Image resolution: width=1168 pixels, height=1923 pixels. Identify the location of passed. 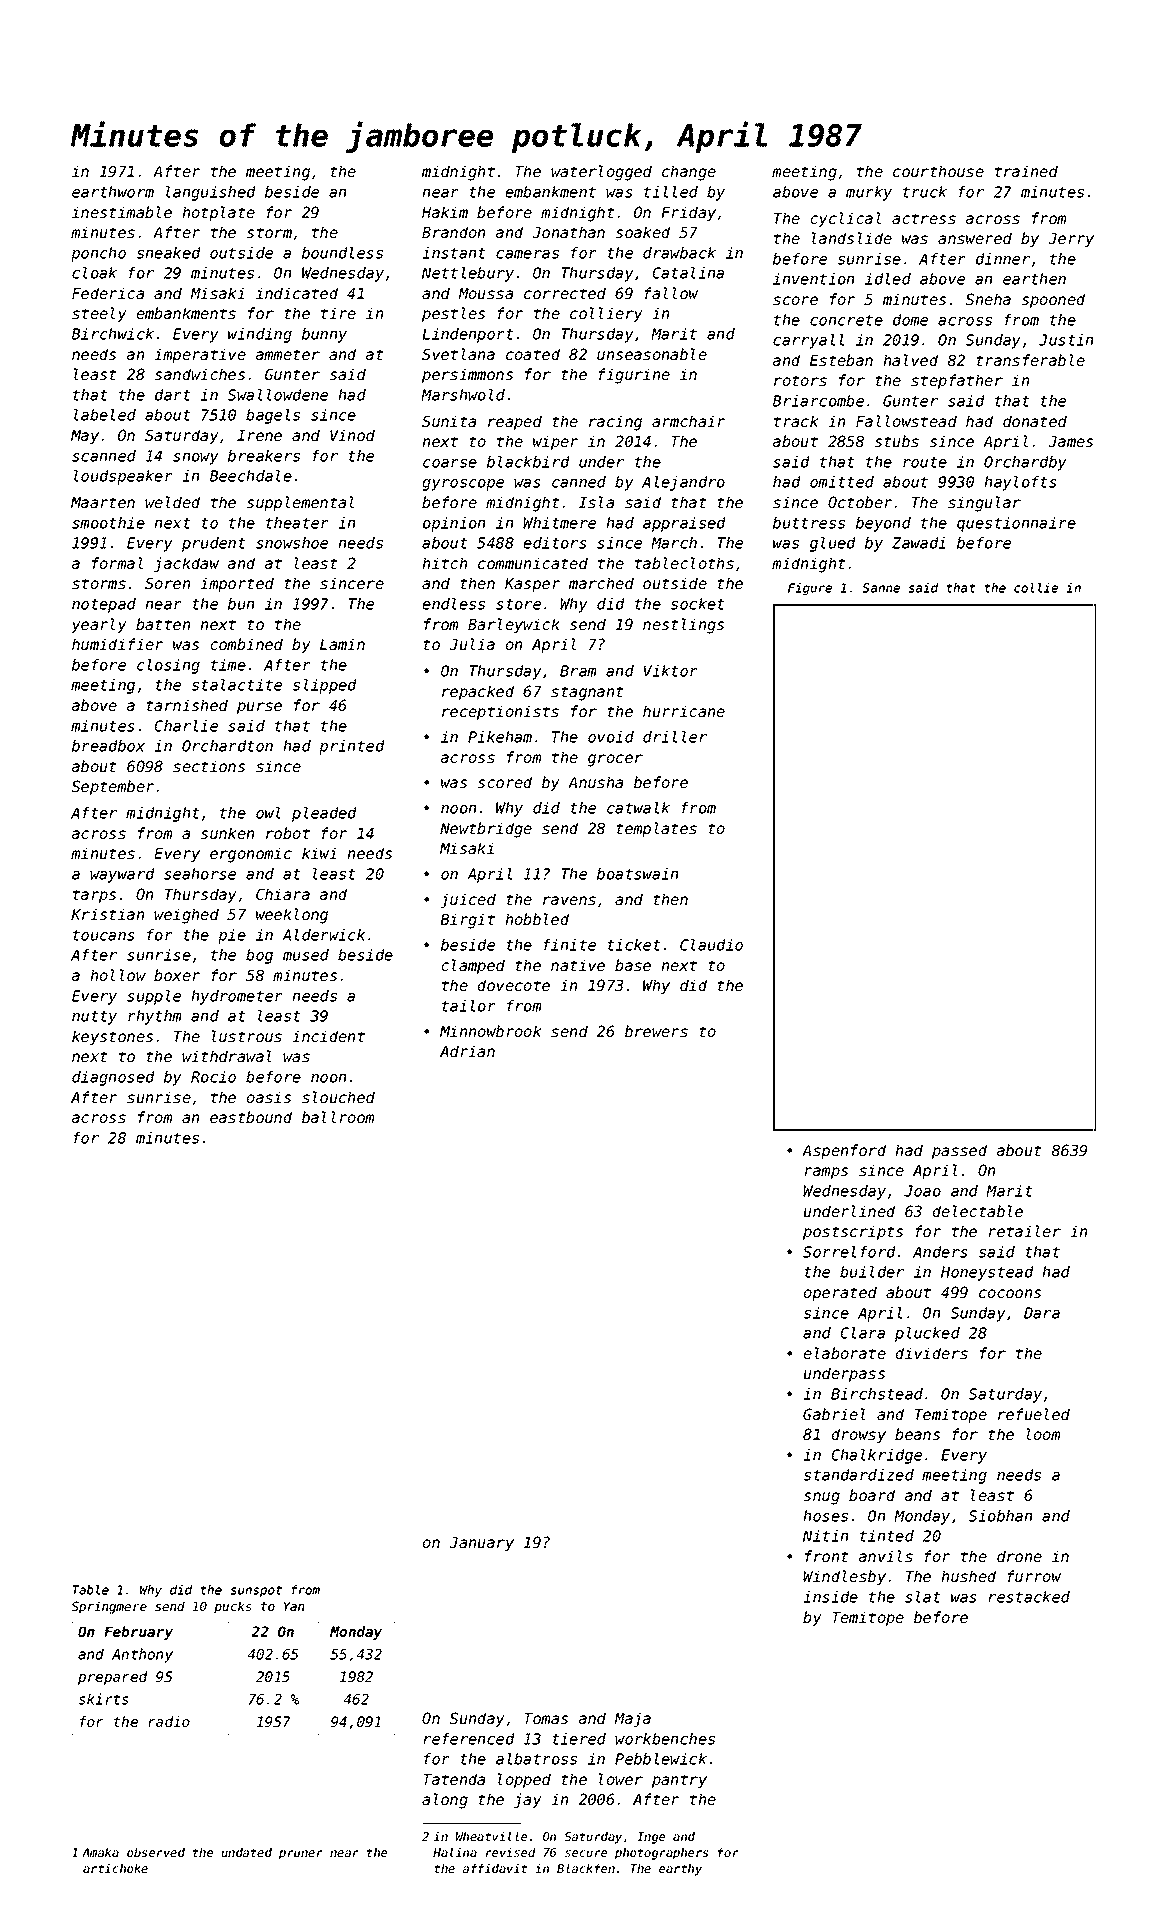
(959, 1151).
